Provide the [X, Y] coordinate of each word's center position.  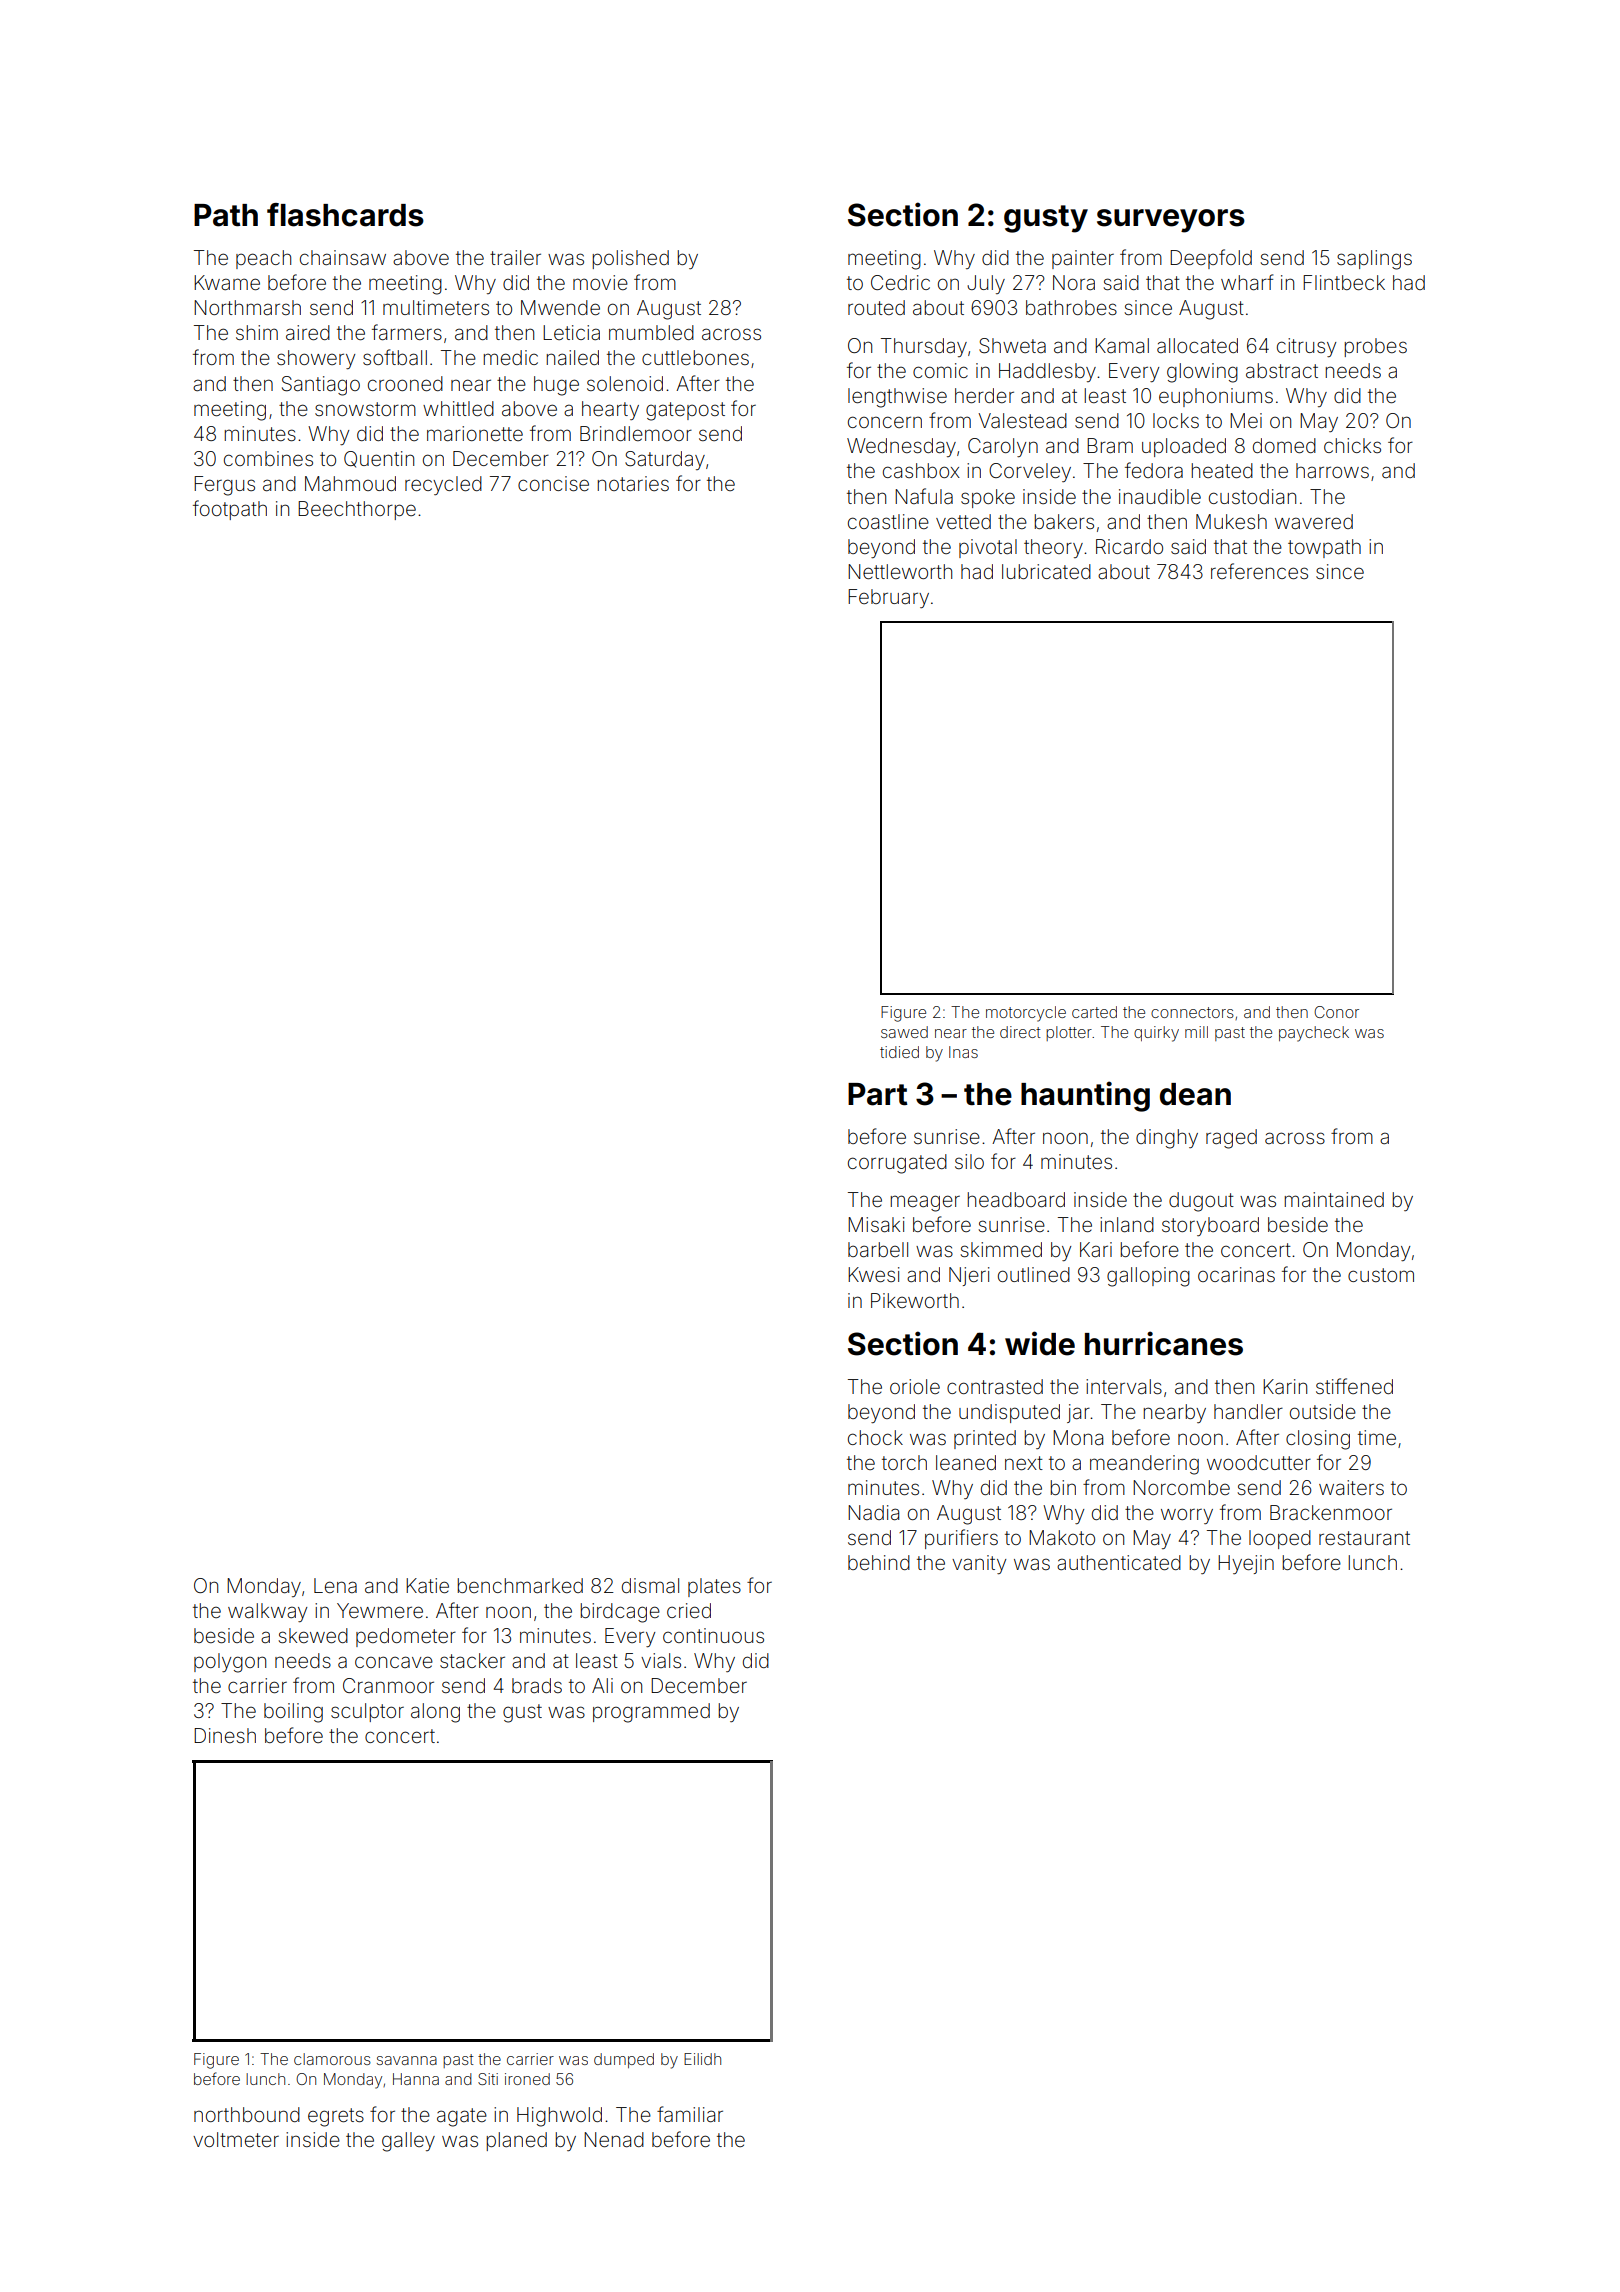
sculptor [367, 1712]
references [1259, 571]
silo [969, 1161]
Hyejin [1246, 1564]
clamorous [332, 2059]
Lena [335, 1585]
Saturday [665, 460]
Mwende [560, 307]
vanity [979, 1564]
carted [1094, 1012]
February [888, 598]
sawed [904, 1032]
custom [1381, 1275]
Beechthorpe [357, 510]
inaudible [1160, 496]
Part [878, 1094]
